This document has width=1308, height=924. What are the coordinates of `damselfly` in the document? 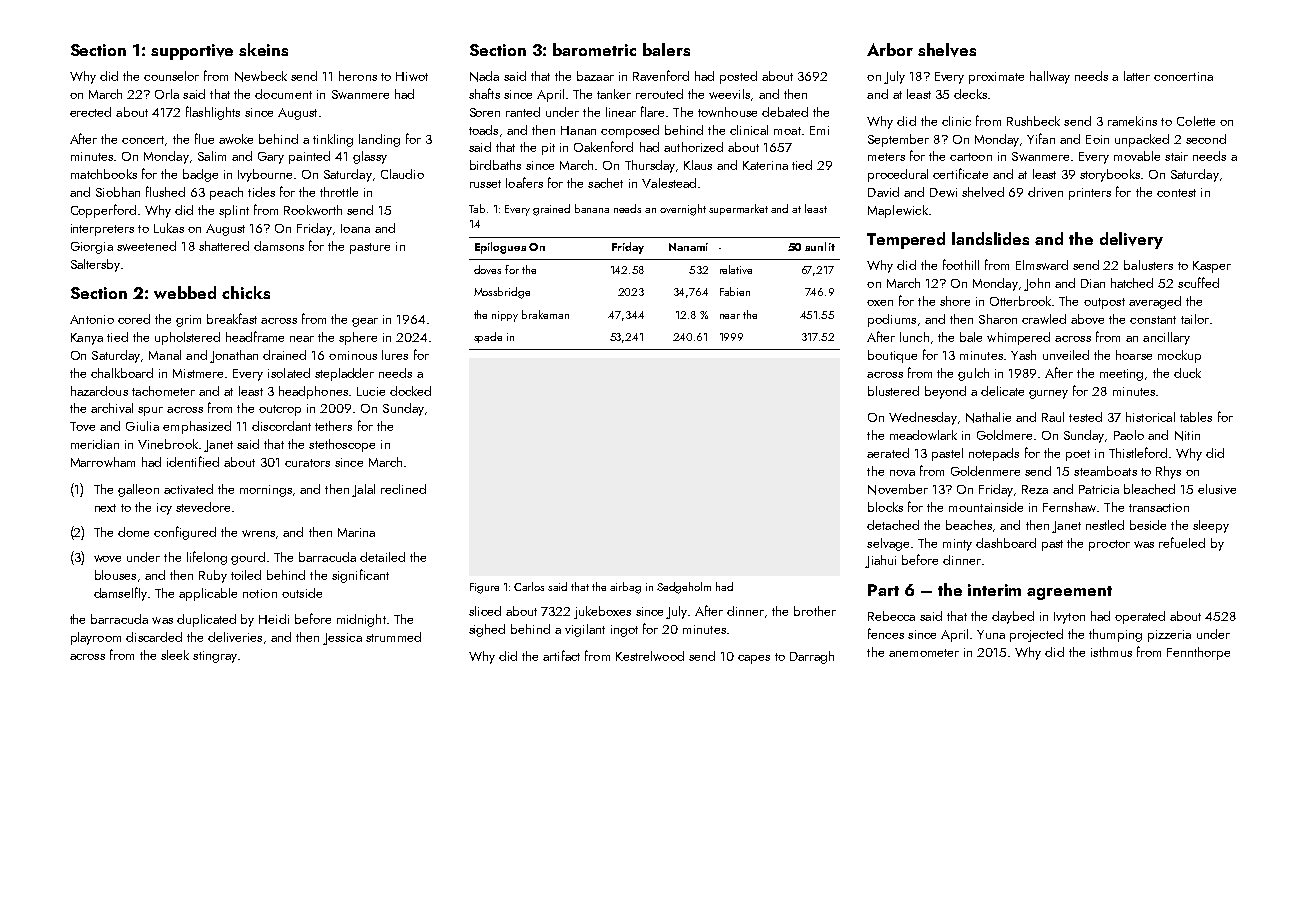 It's located at (120, 594).
